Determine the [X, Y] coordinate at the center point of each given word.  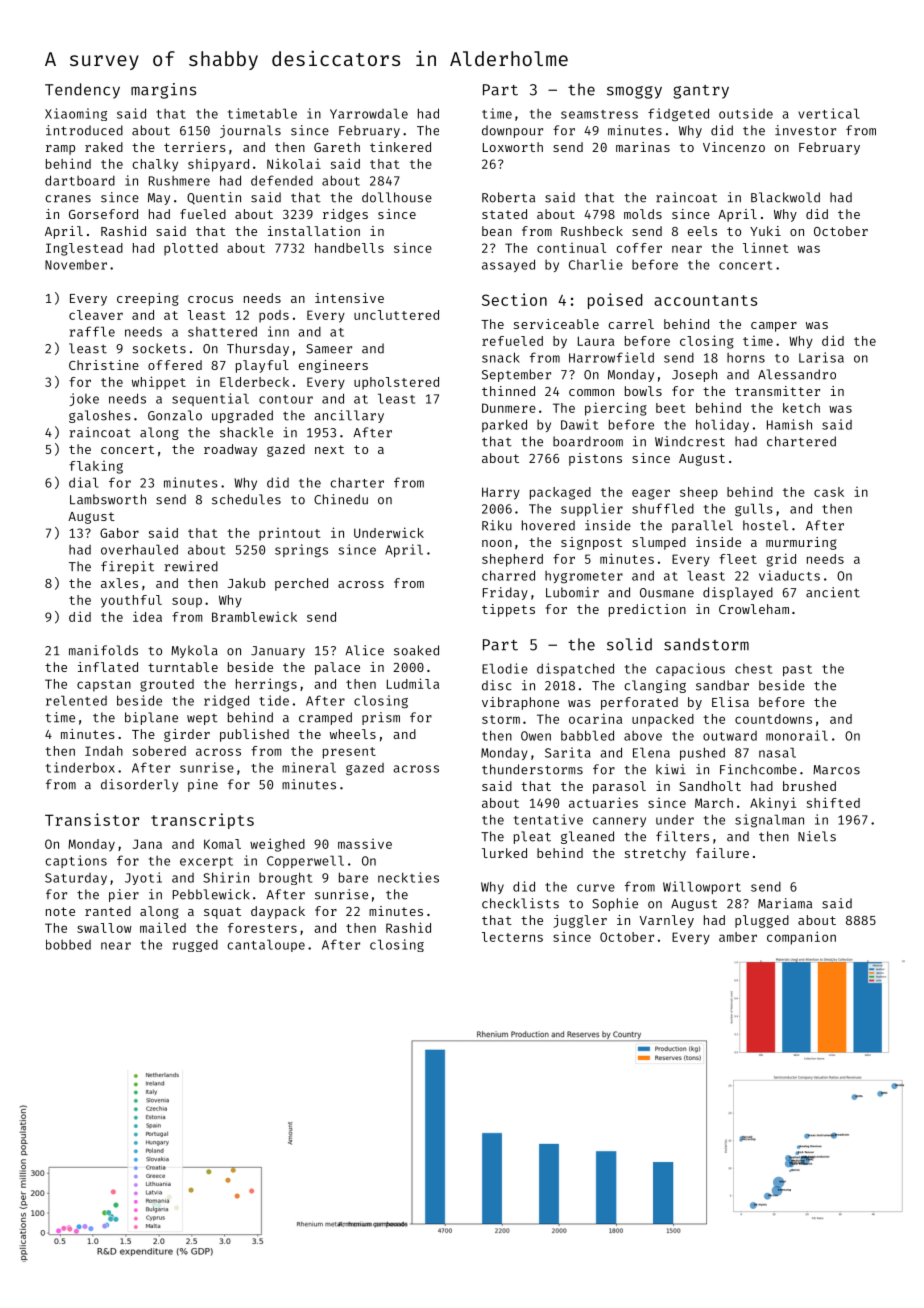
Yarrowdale [369, 113]
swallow [104, 928]
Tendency [82, 91]
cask [829, 492]
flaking [96, 467]
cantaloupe [266, 945]
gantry [701, 92]
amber [738, 937]
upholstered [396, 383]
